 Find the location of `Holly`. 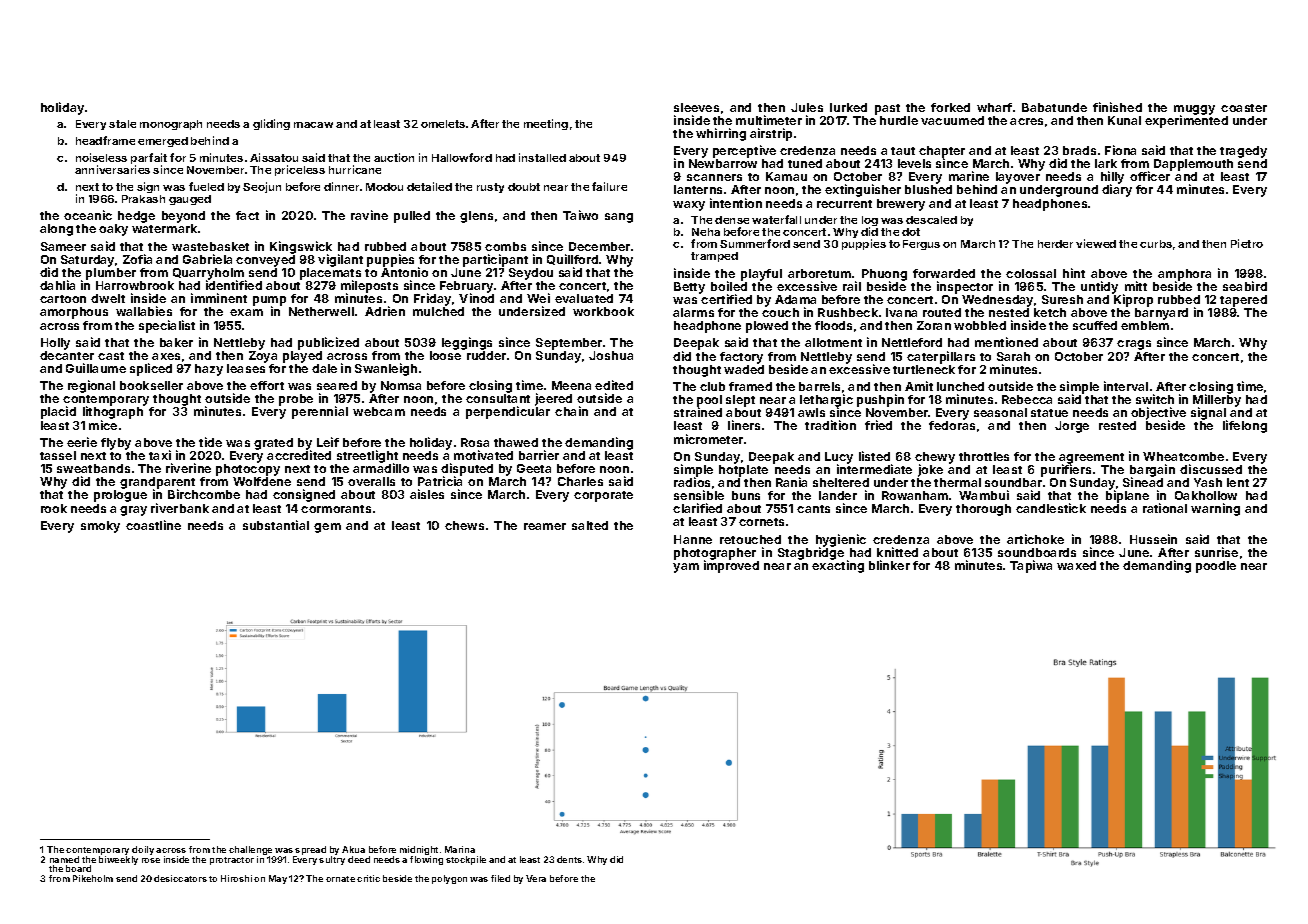

Holly is located at coordinates (55, 344).
